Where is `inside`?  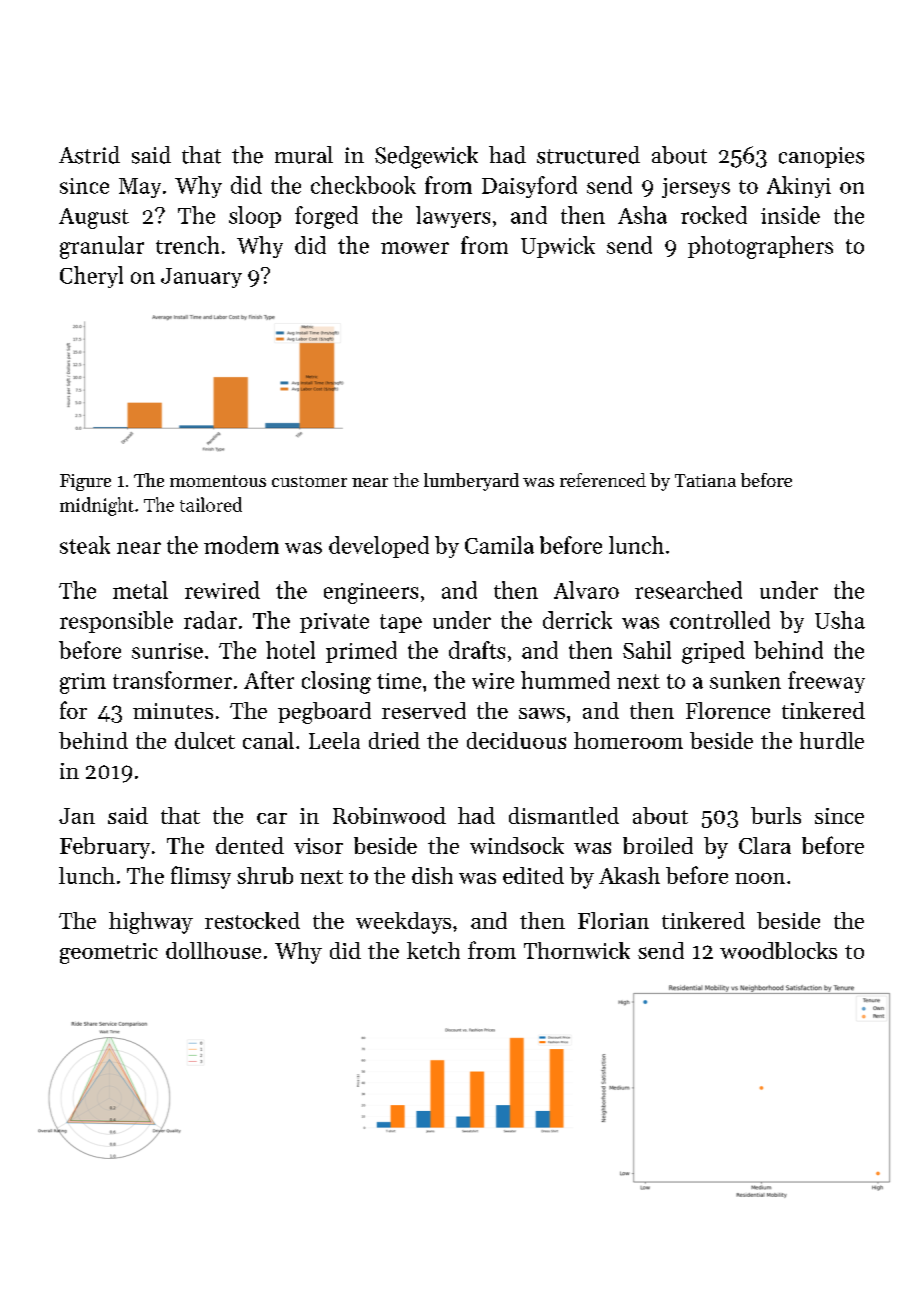 inside is located at coordinates (790, 215).
